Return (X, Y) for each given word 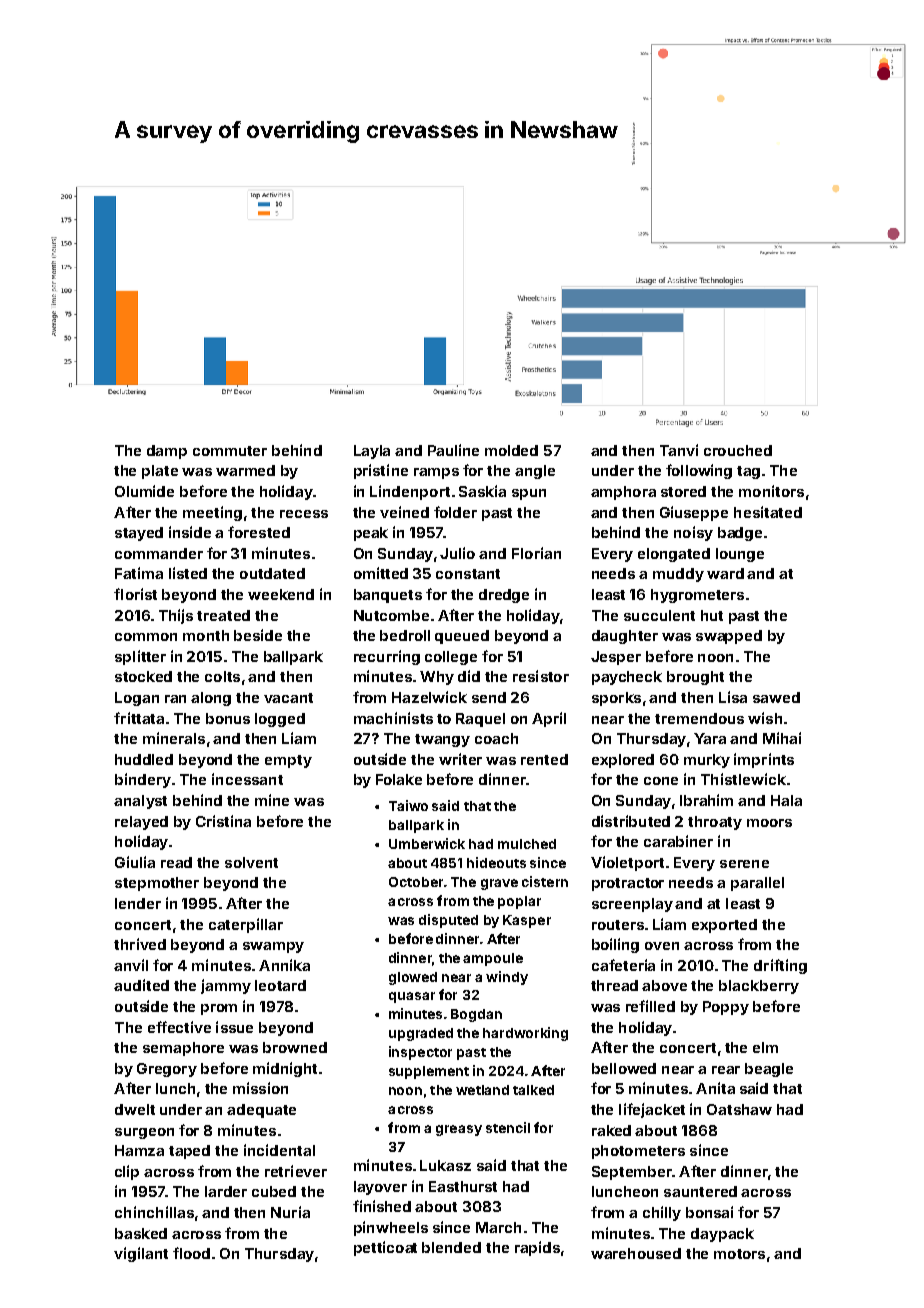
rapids (537, 1248)
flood (191, 1253)
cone (661, 781)
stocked (143, 676)
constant (468, 574)
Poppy (726, 1008)
